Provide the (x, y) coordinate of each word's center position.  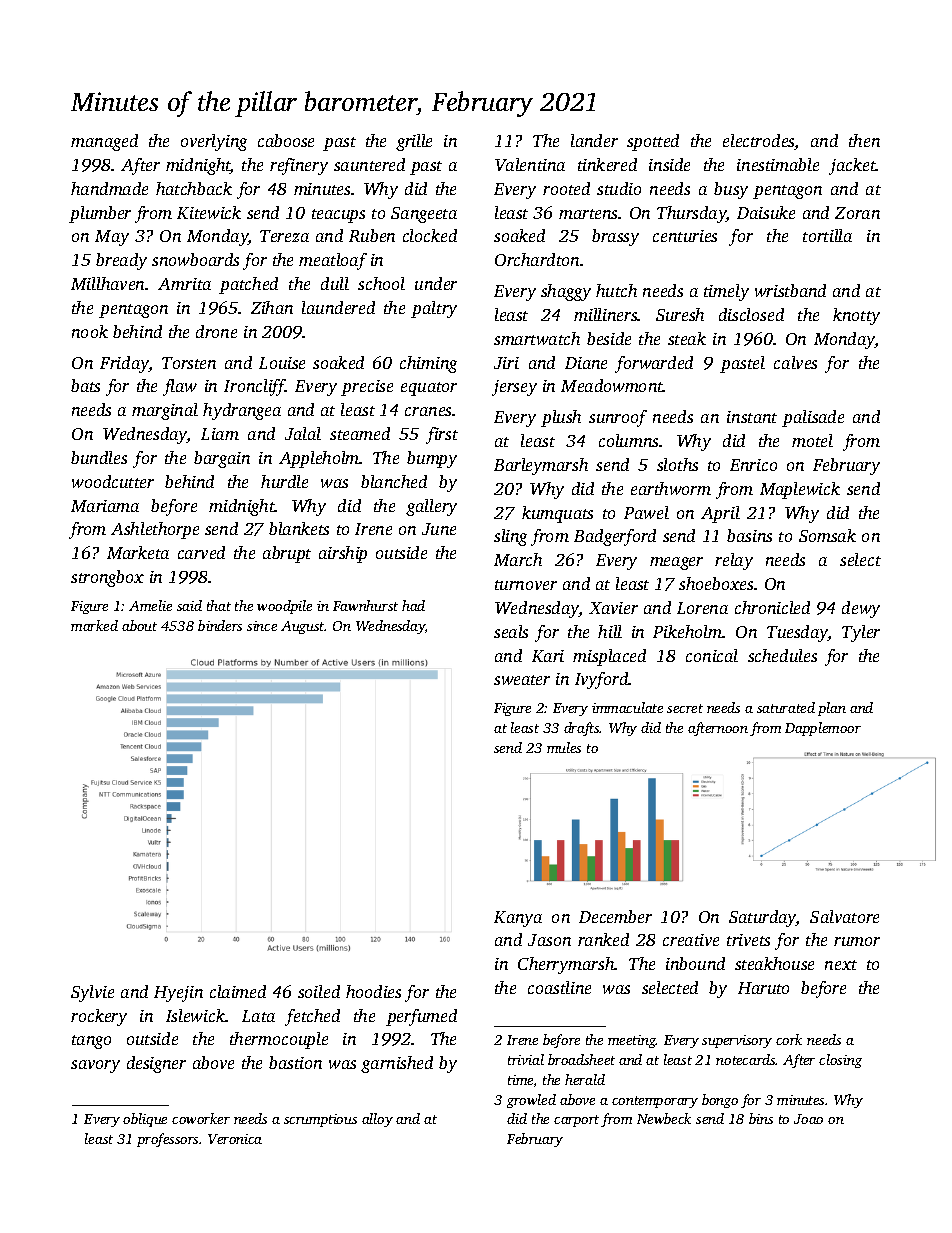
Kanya (518, 919)
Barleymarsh (541, 466)
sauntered (369, 164)
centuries (685, 236)
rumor (857, 941)
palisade (813, 418)
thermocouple (279, 1040)
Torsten (189, 363)
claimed (238, 991)
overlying (214, 142)
